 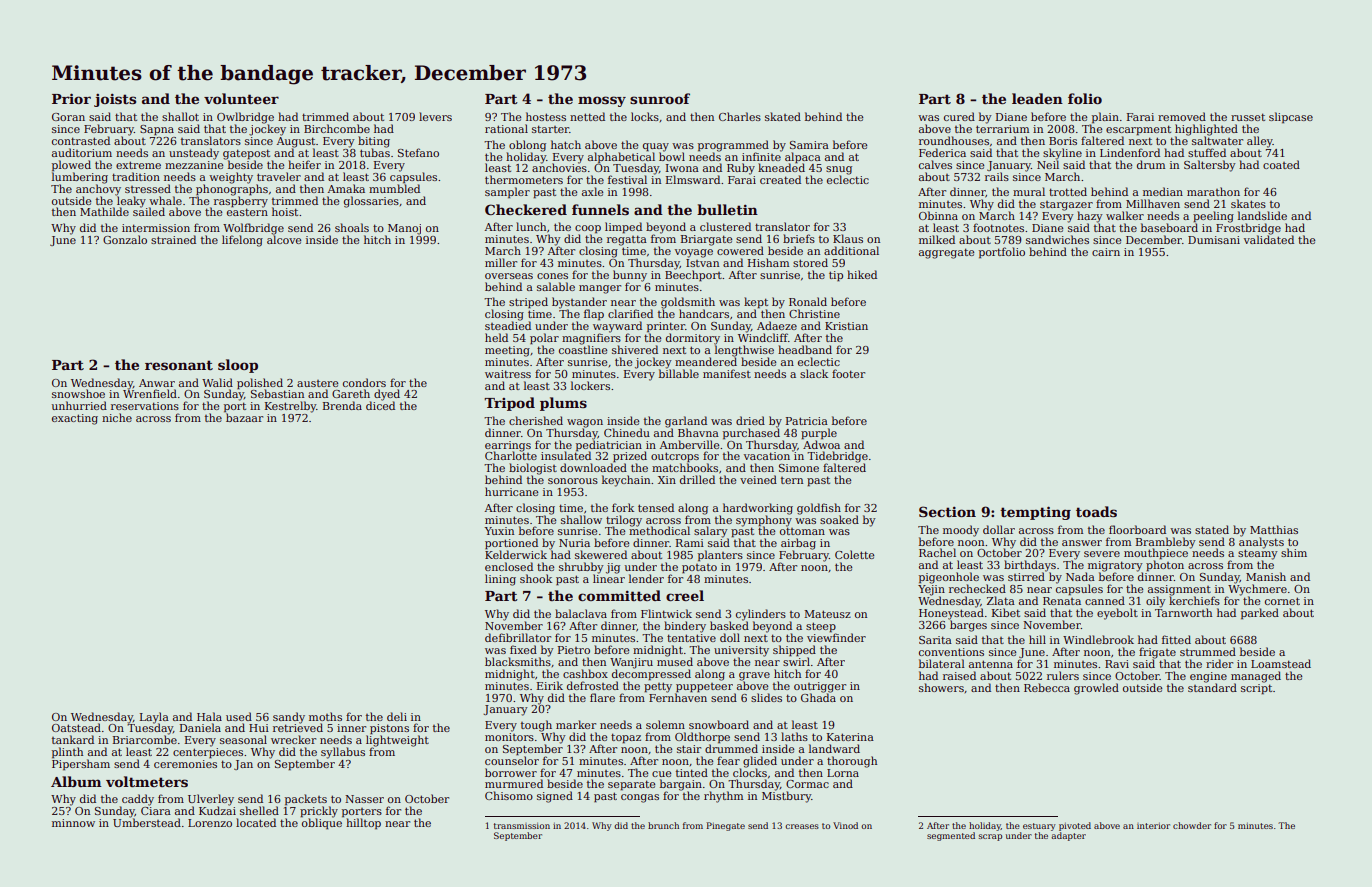 What do you see at coordinates (665, 724) in the document?
I see `solemn` at bounding box center [665, 724].
